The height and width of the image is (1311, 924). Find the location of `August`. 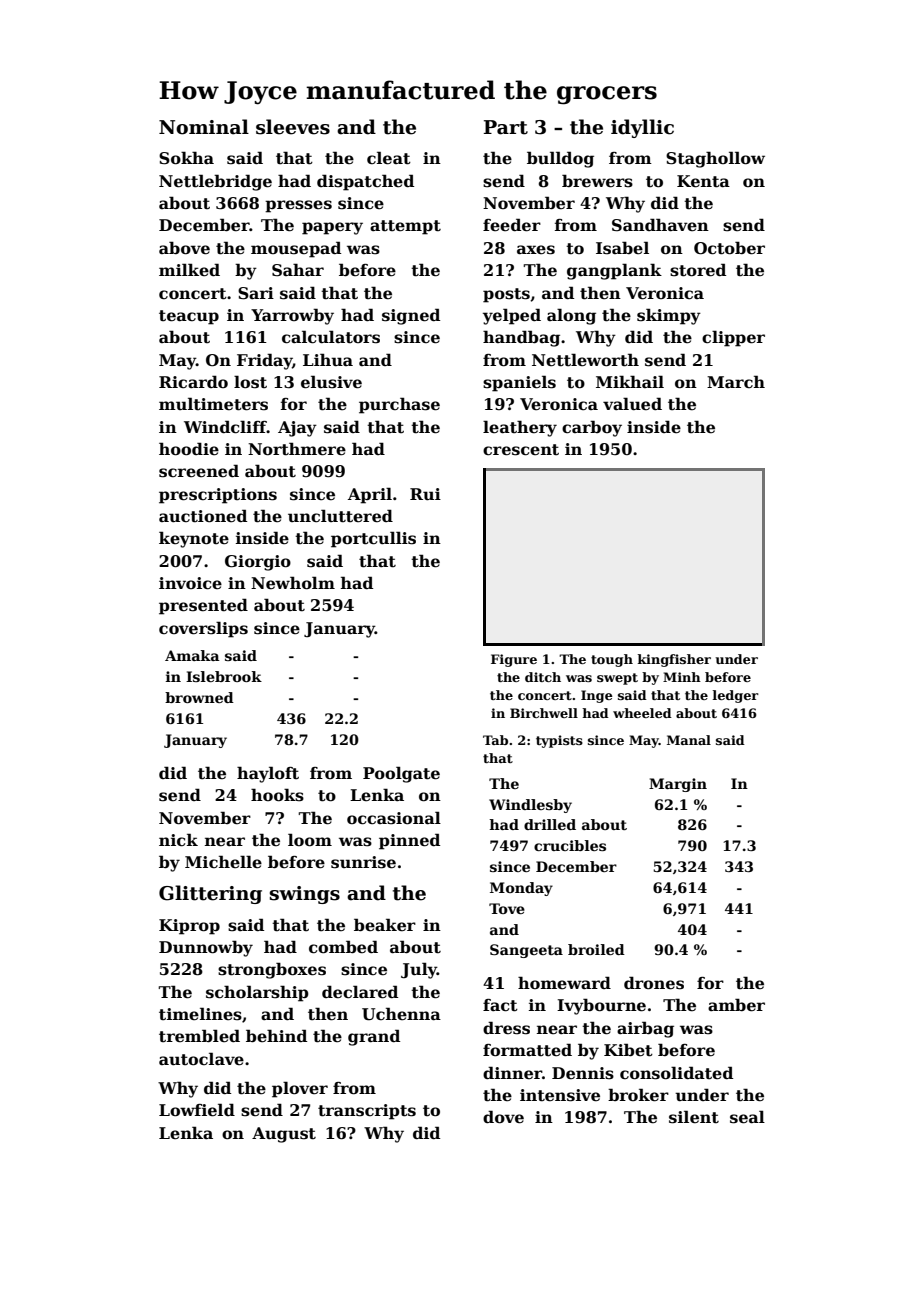

August is located at coordinates (284, 1135).
